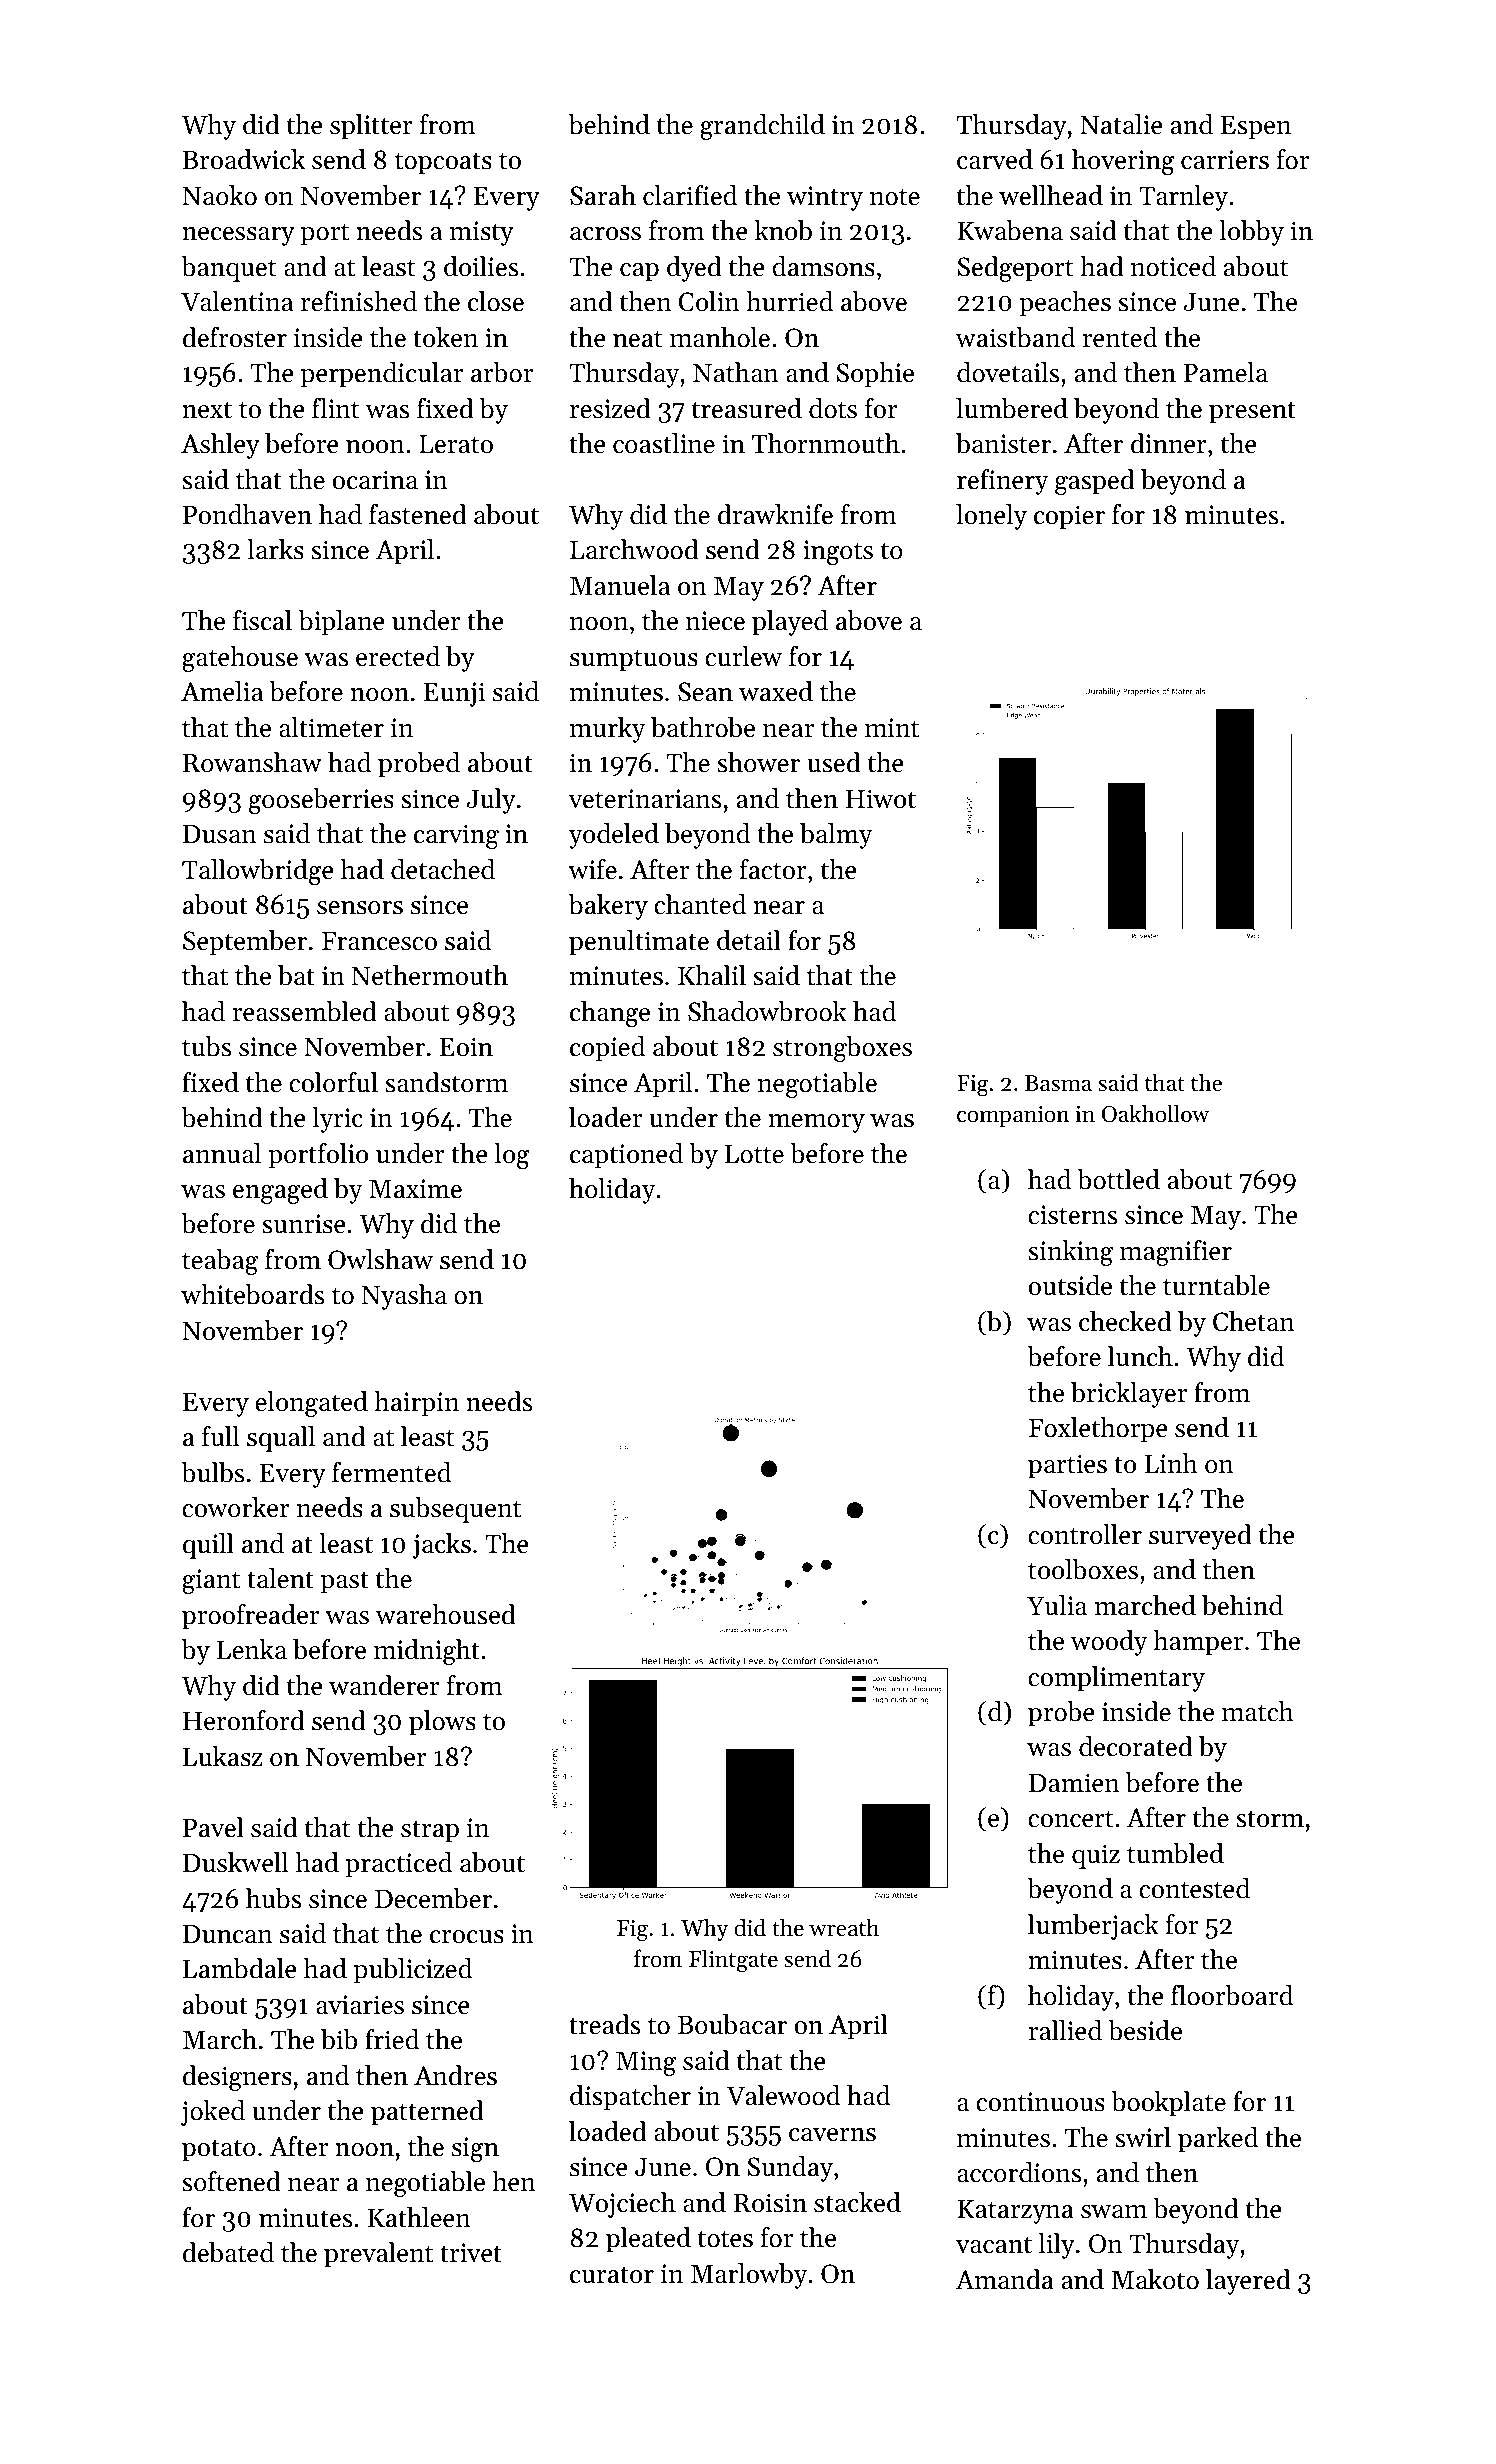 This screenshot has width=1496, height=2464. What do you see at coordinates (1226, 372) in the screenshot?
I see `Pamela` at bounding box center [1226, 372].
